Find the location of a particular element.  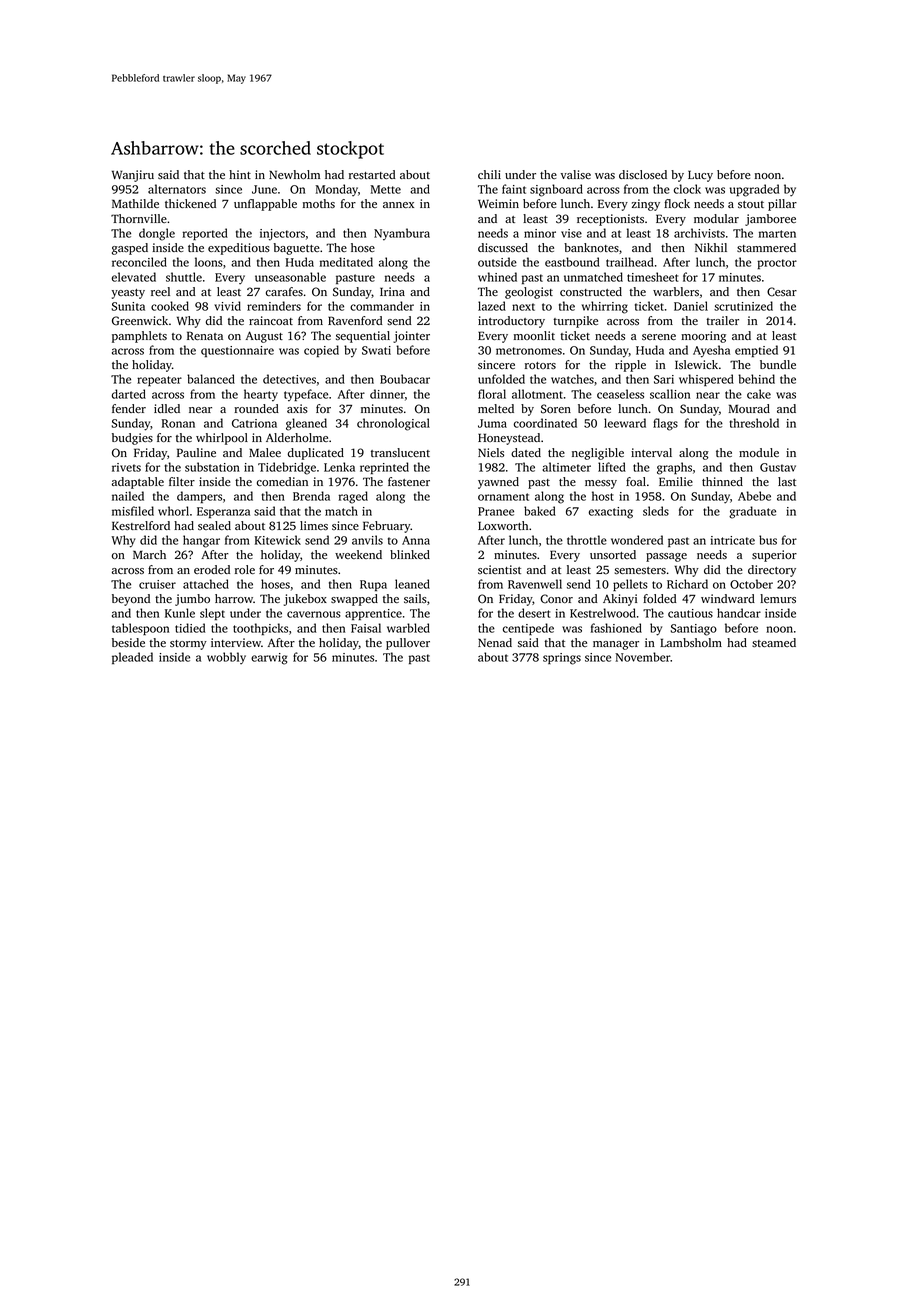

nailed is located at coordinates (128, 496).
